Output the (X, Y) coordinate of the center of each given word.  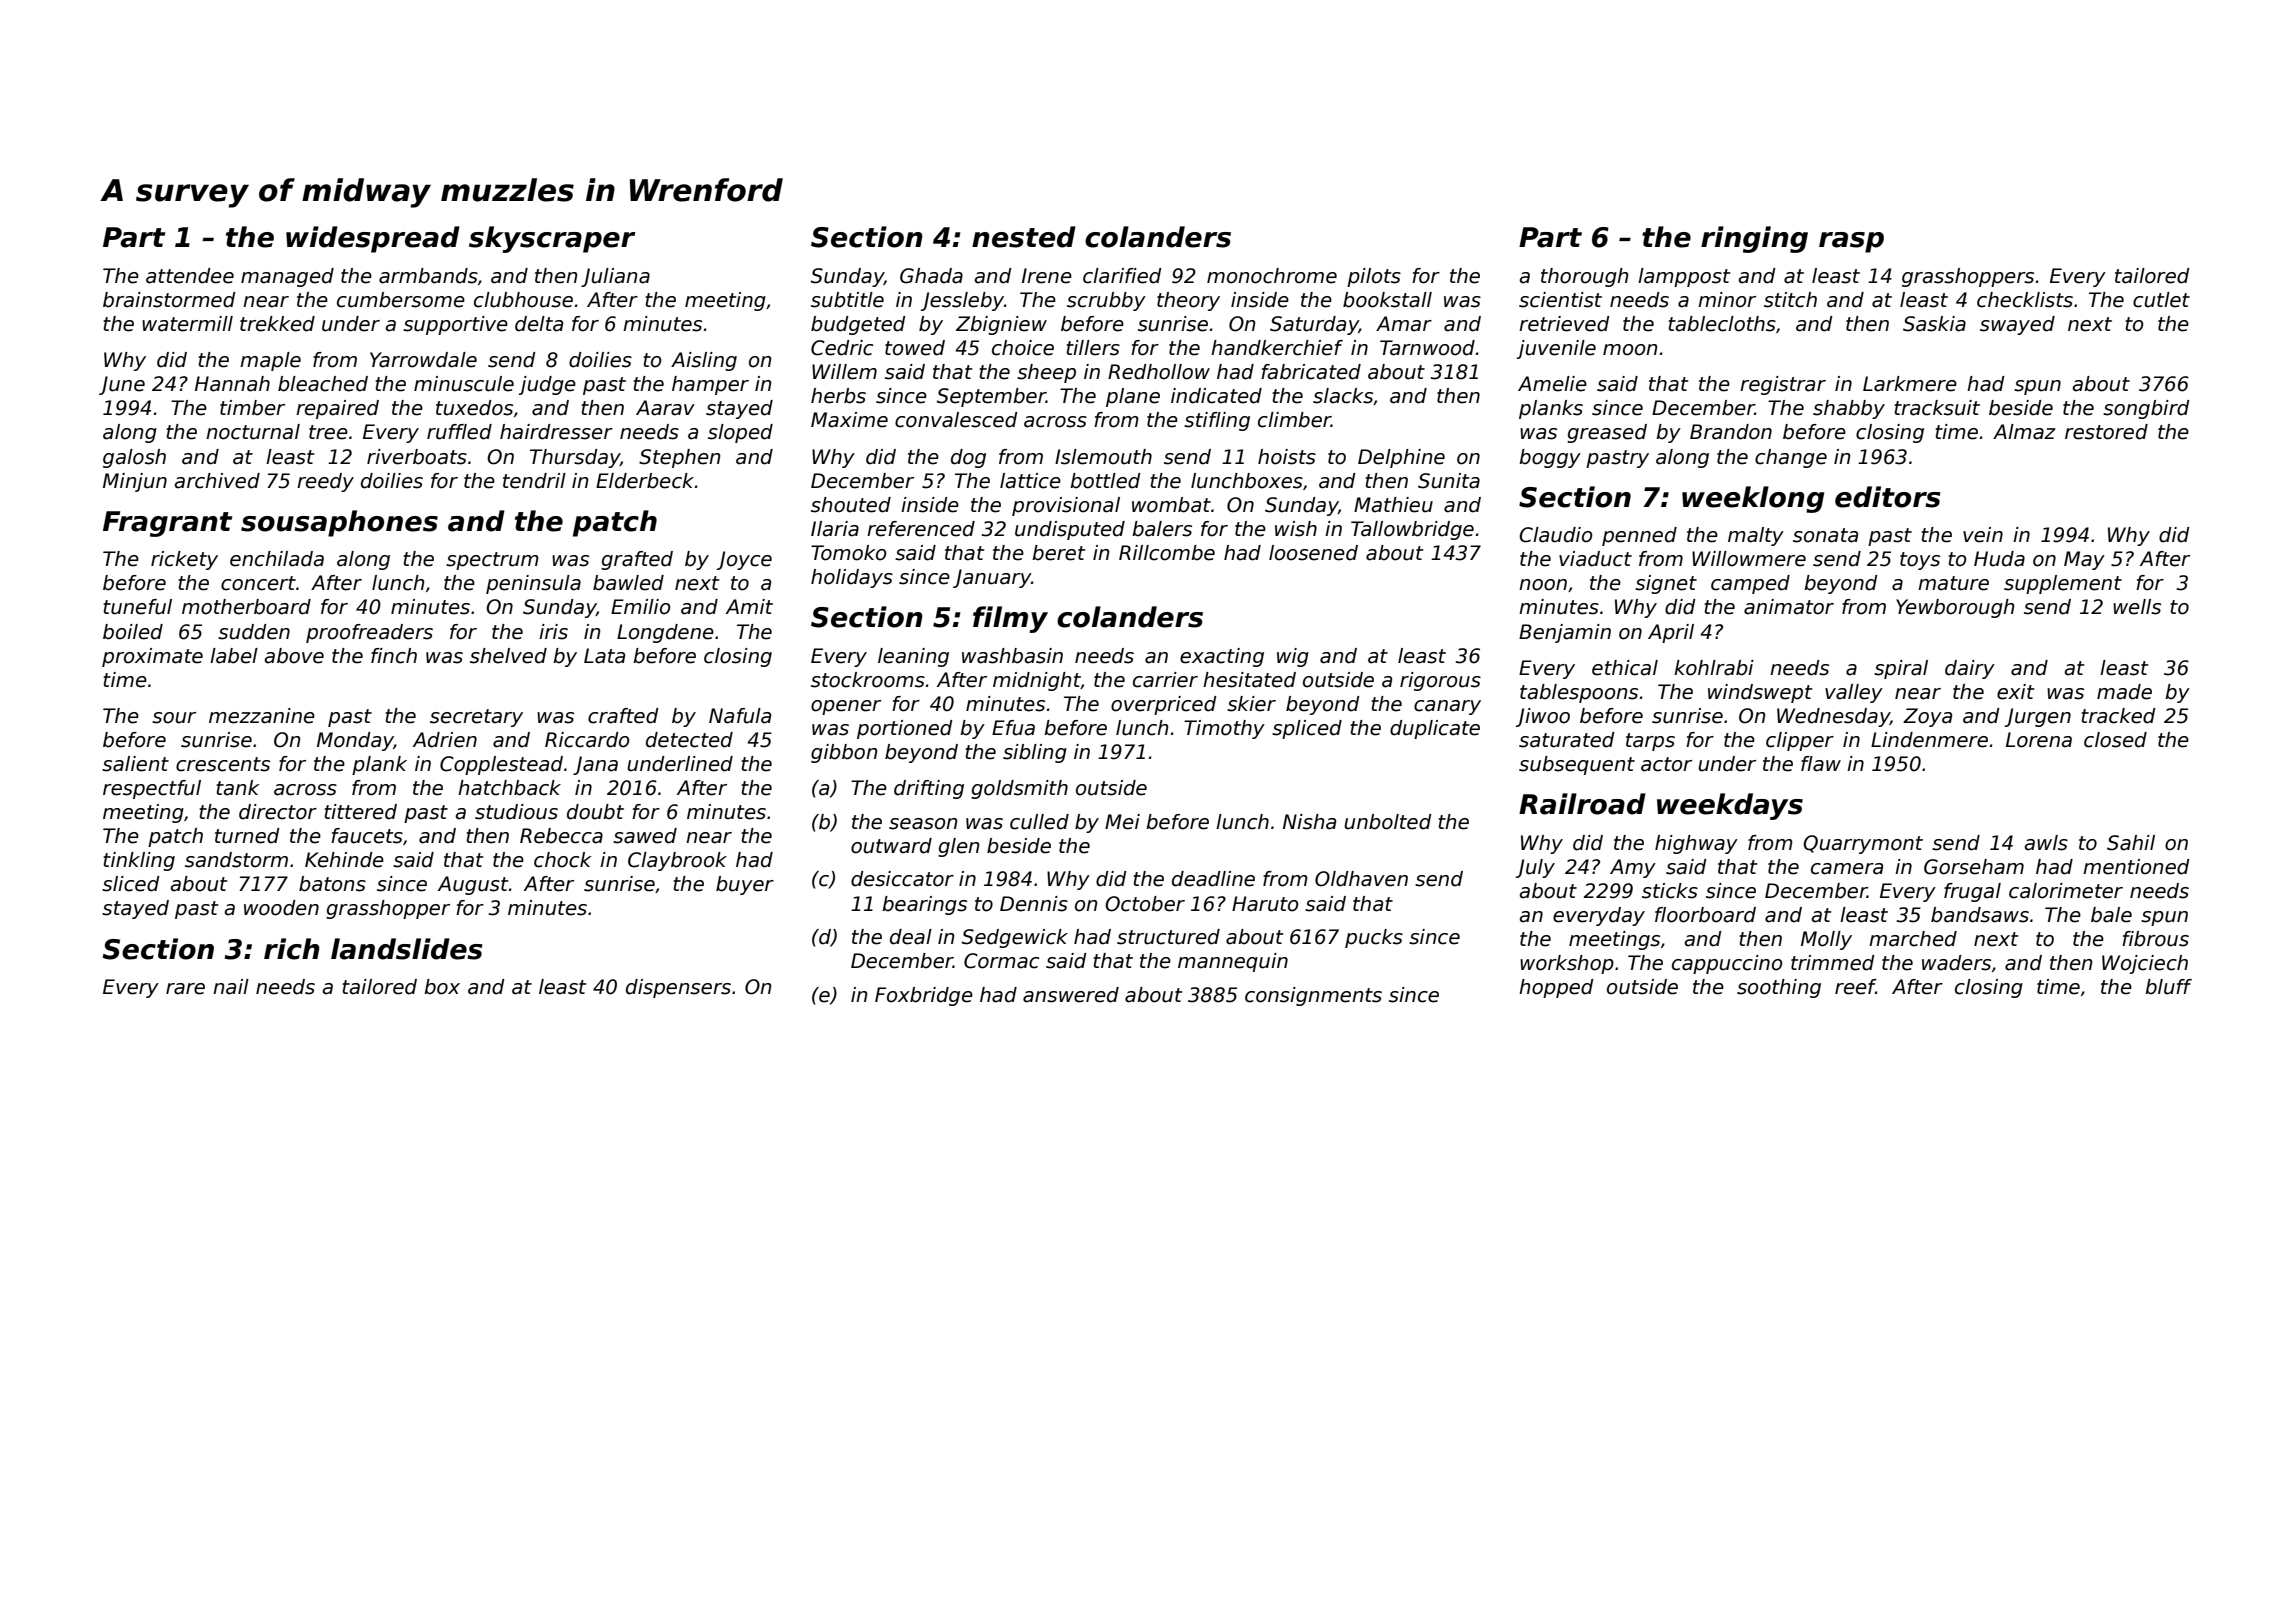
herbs (838, 396)
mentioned (2136, 867)
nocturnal (253, 432)
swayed (2017, 325)
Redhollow (1159, 372)
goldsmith (1019, 789)
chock (563, 860)
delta (539, 324)
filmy (1010, 619)
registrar (1783, 385)
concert (258, 583)
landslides (407, 949)
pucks (1374, 938)
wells (2137, 607)
